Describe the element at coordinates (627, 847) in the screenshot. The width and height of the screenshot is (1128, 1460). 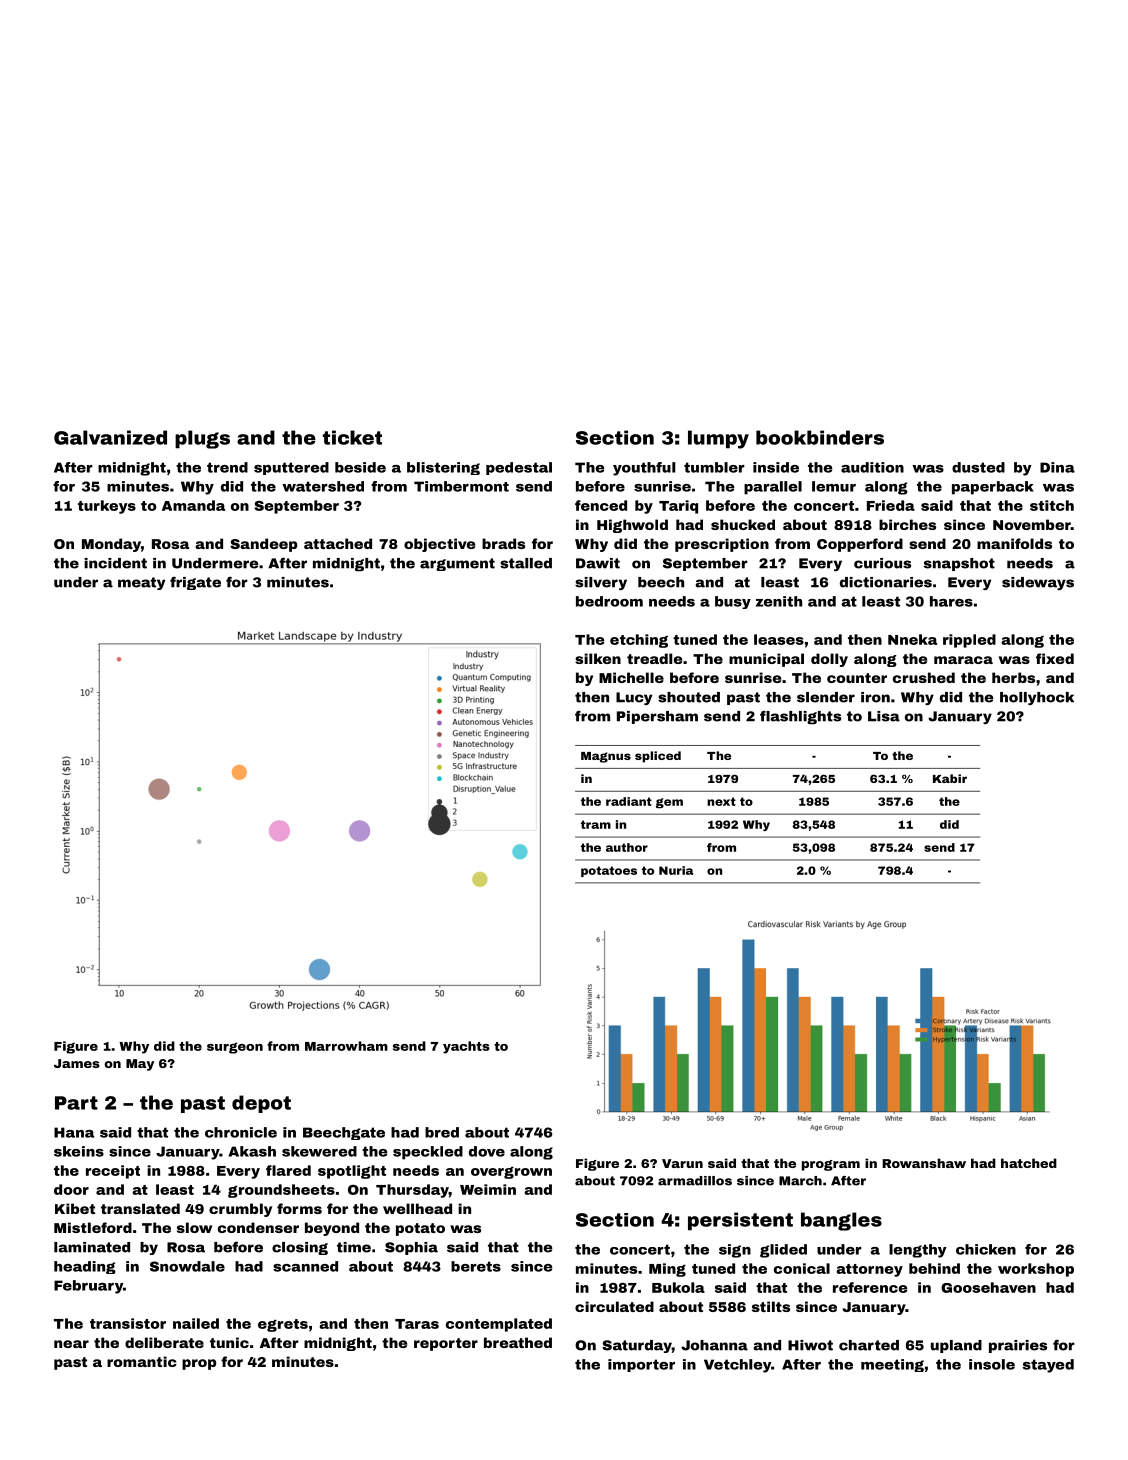
I see `author` at that location.
